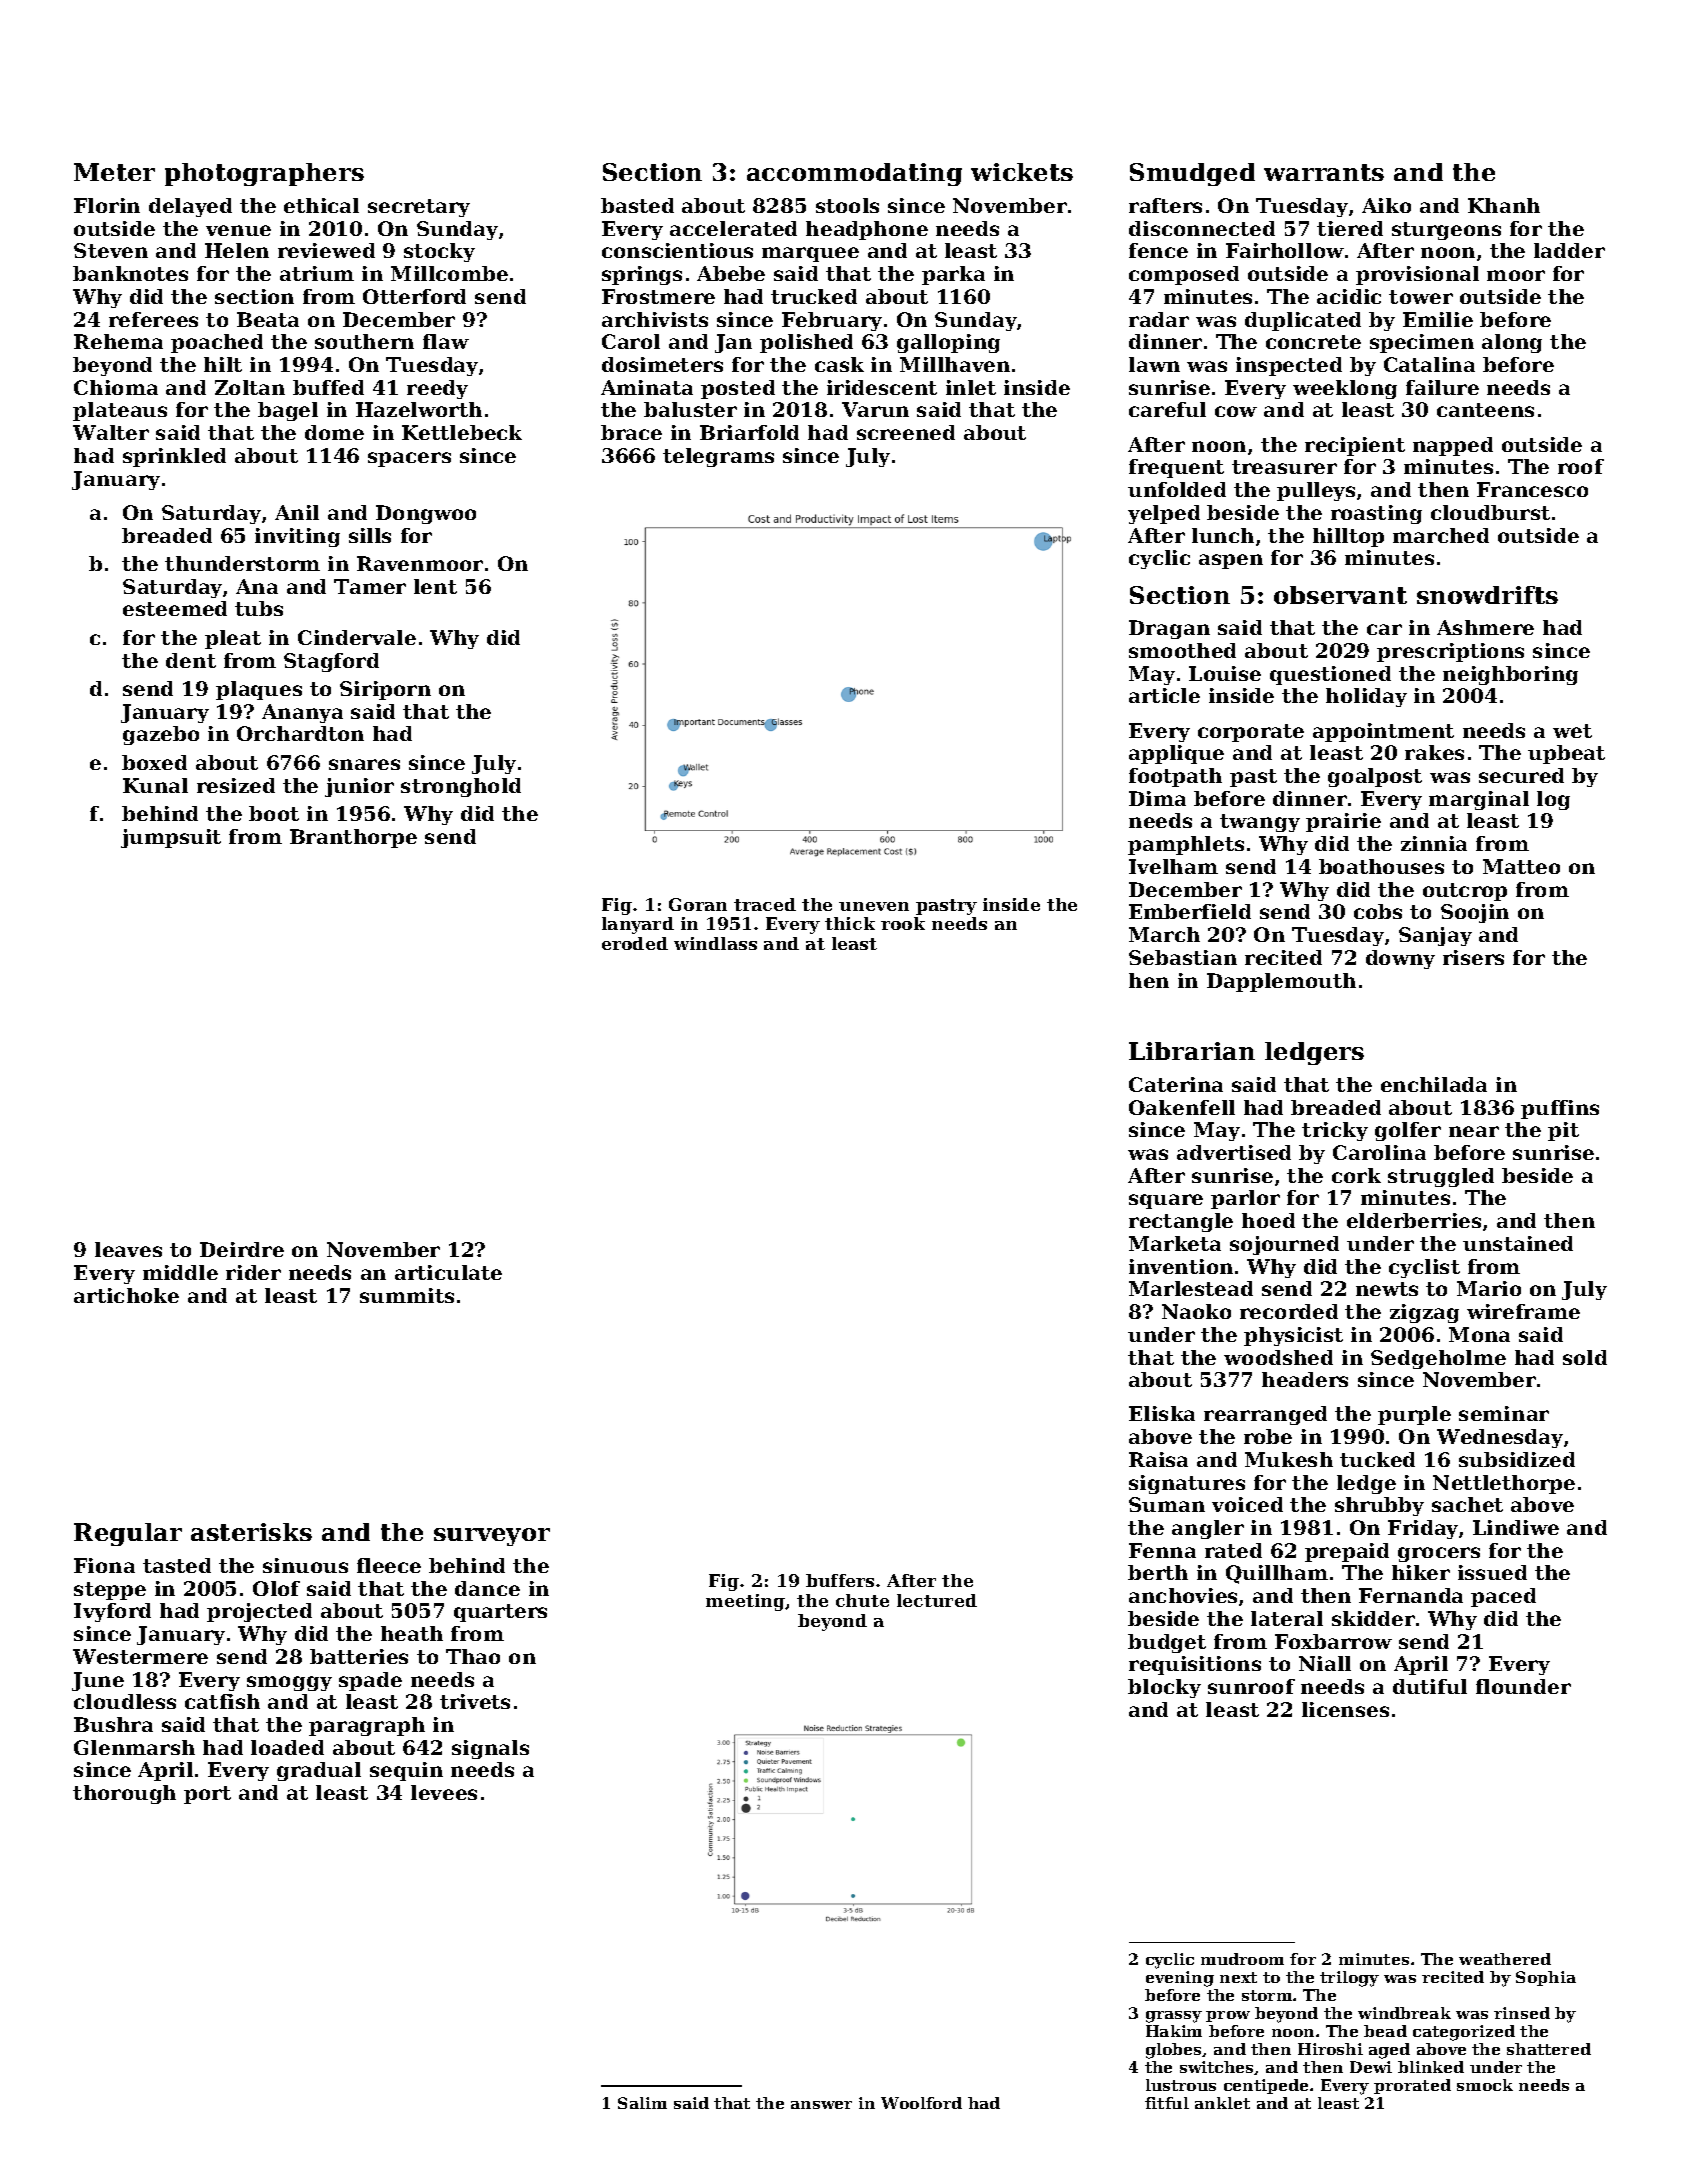 Image resolution: width=1683 pixels, height=2178 pixels. What do you see at coordinates (407, 1295) in the document?
I see `summits` at bounding box center [407, 1295].
